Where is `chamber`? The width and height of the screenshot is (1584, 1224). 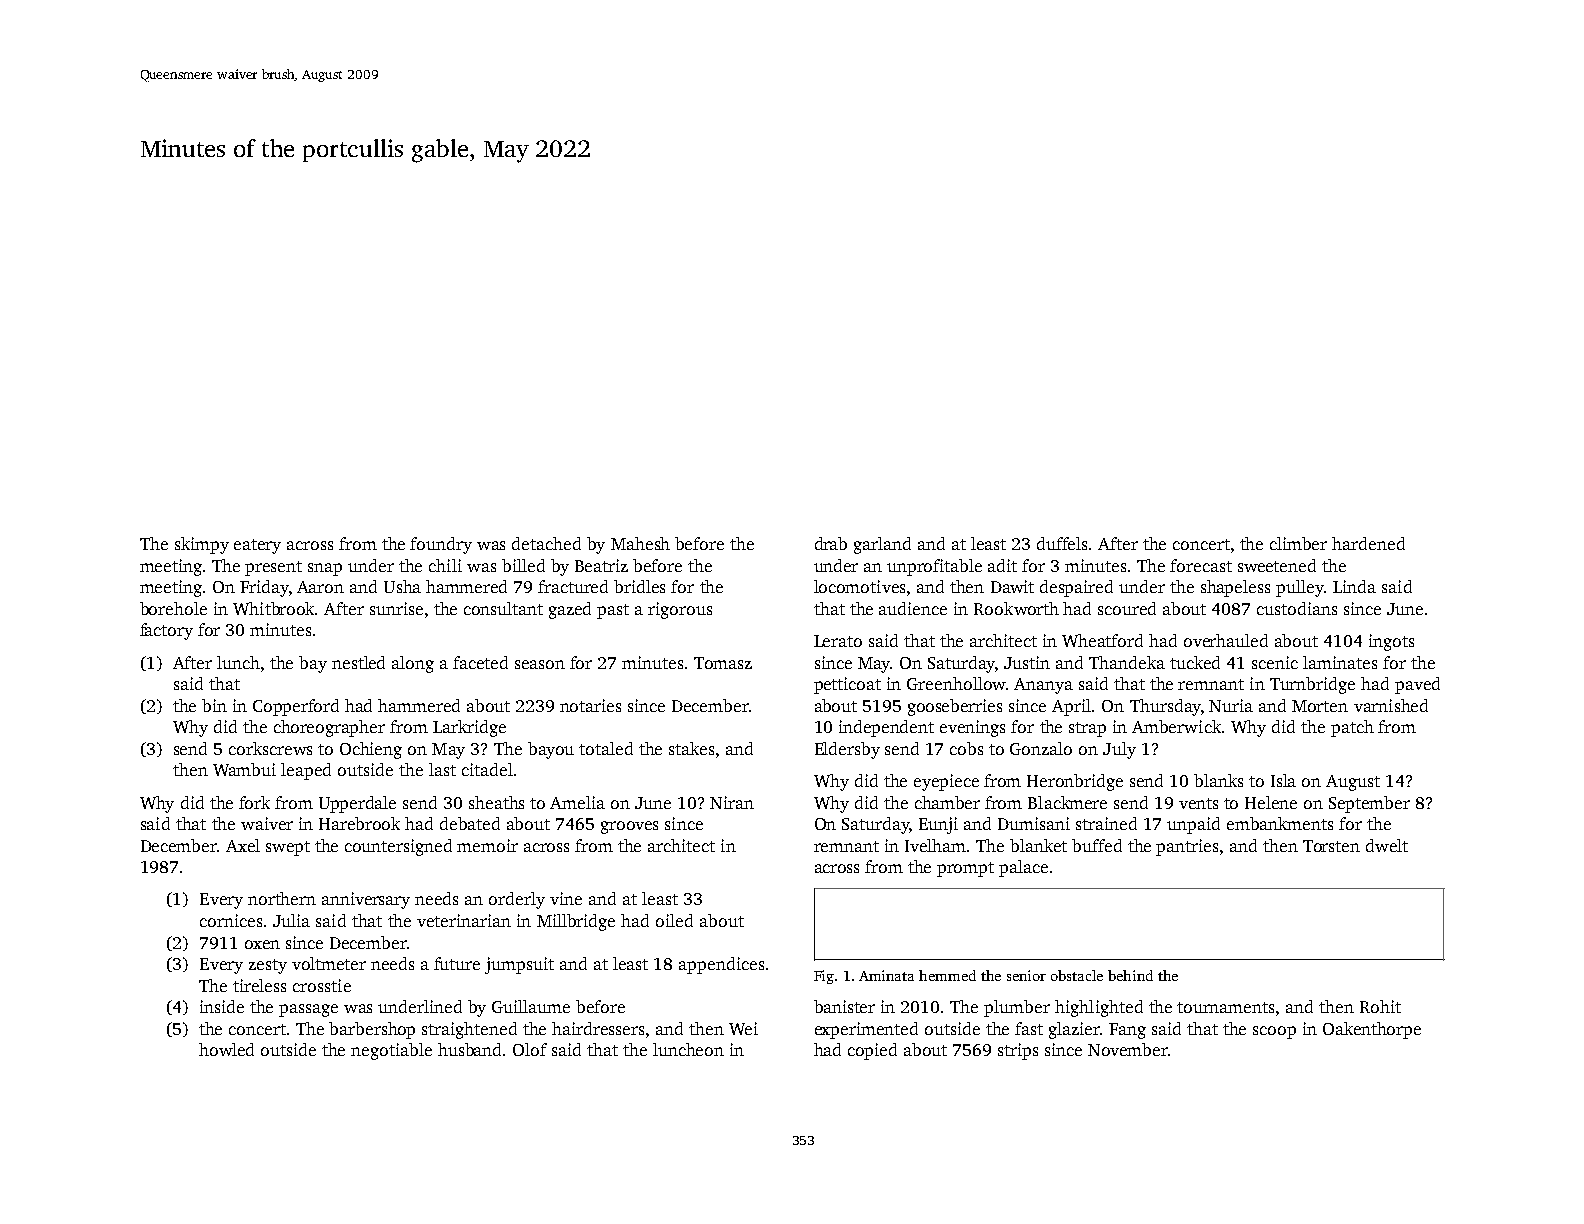
chamber is located at coordinates (947, 802).
